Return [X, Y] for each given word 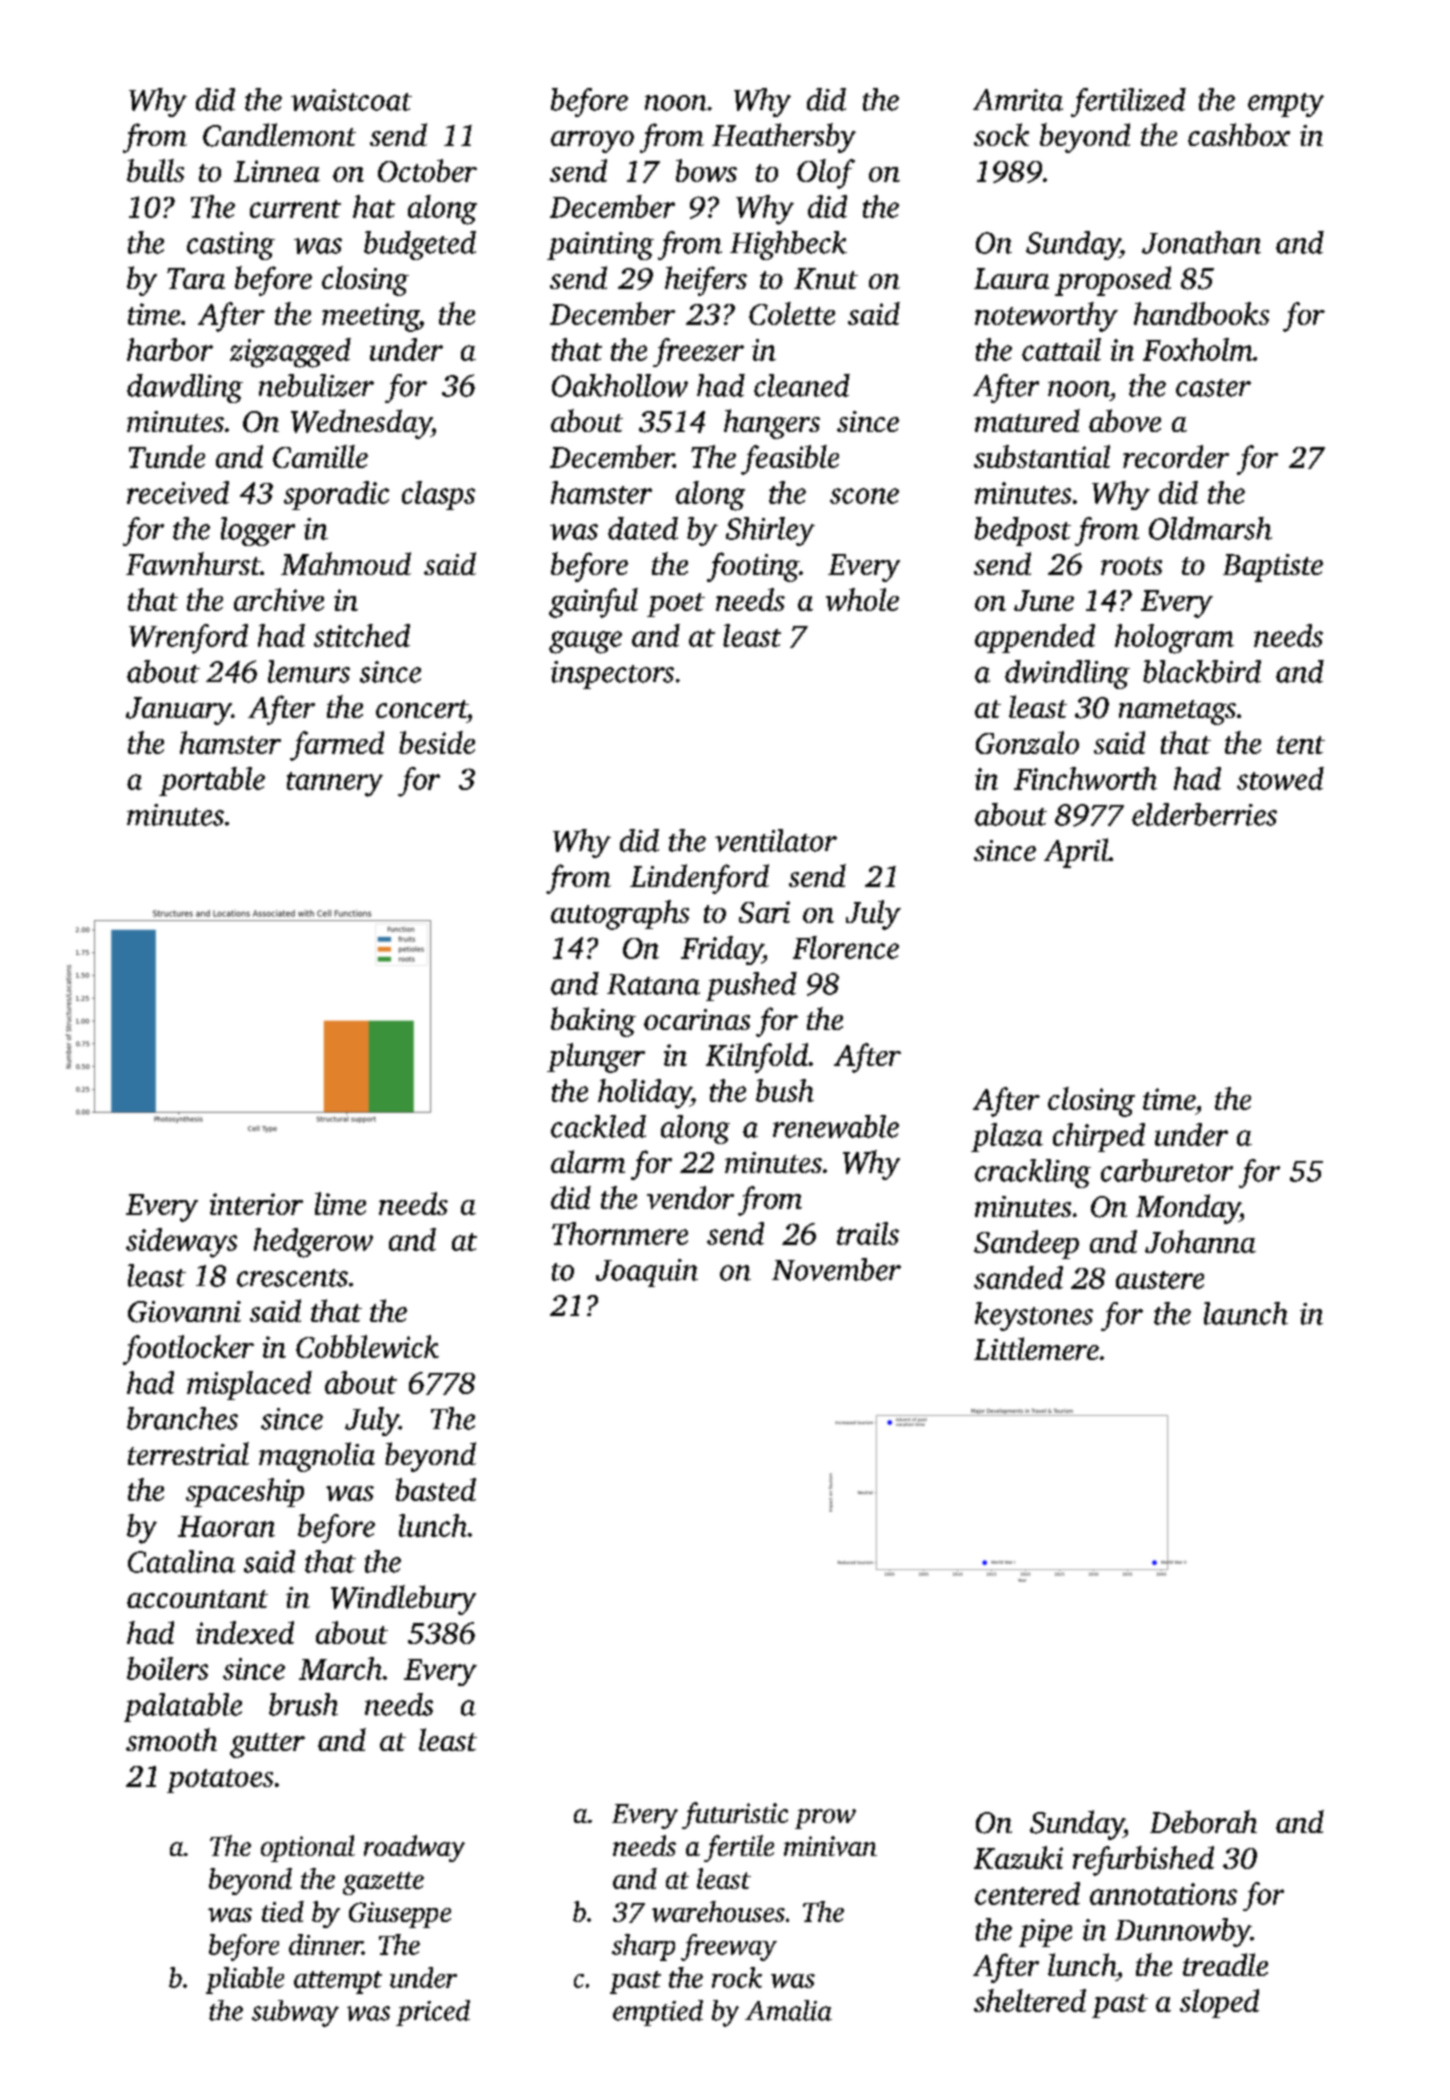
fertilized [1128, 102]
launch [1246, 1313]
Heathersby [784, 138]
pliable [245, 1980]
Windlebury [403, 1600]
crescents [292, 1278]
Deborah [1203, 1821]
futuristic [735, 1815]
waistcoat [351, 100]
